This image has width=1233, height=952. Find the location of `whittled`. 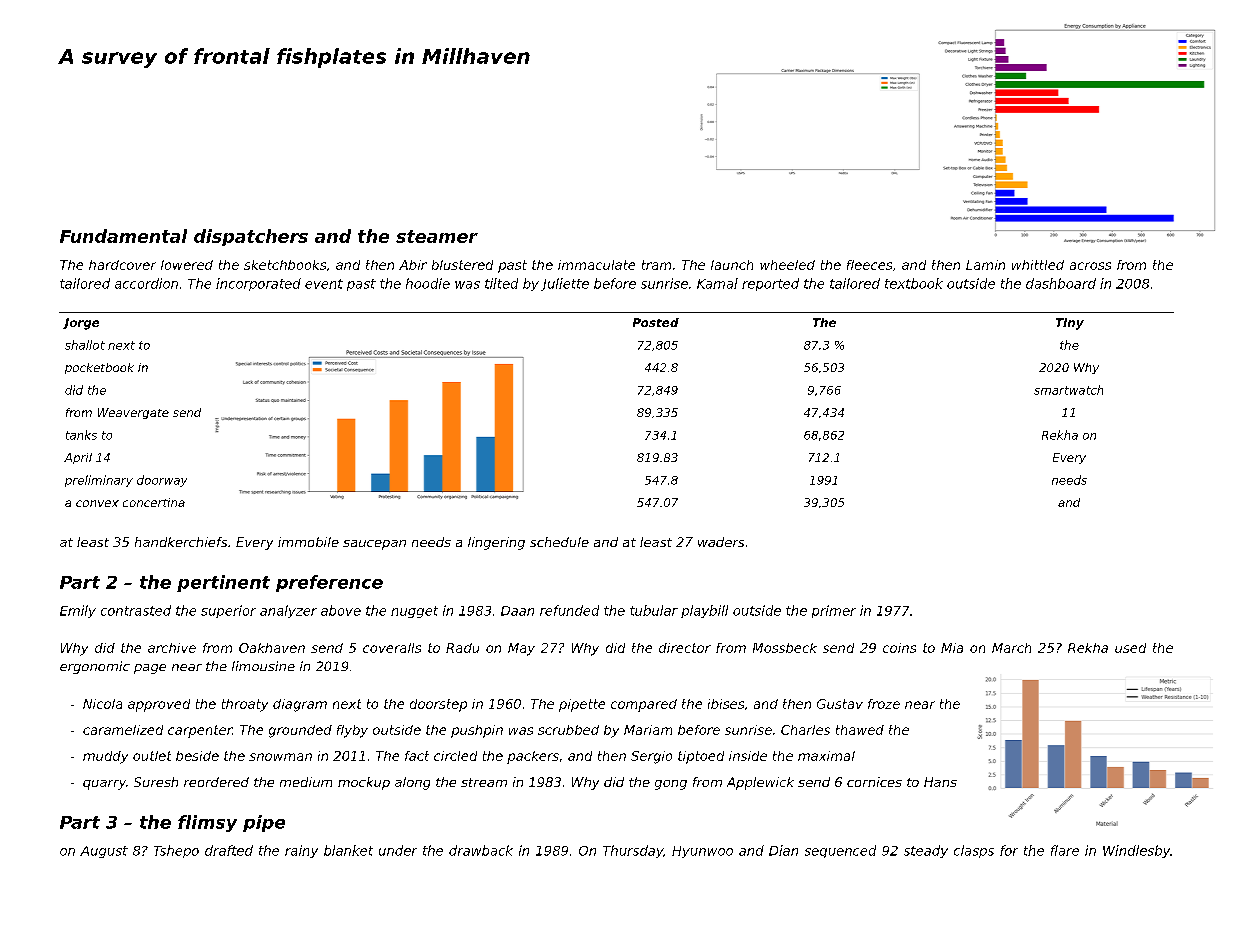

whittled is located at coordinates (1038, 265).
